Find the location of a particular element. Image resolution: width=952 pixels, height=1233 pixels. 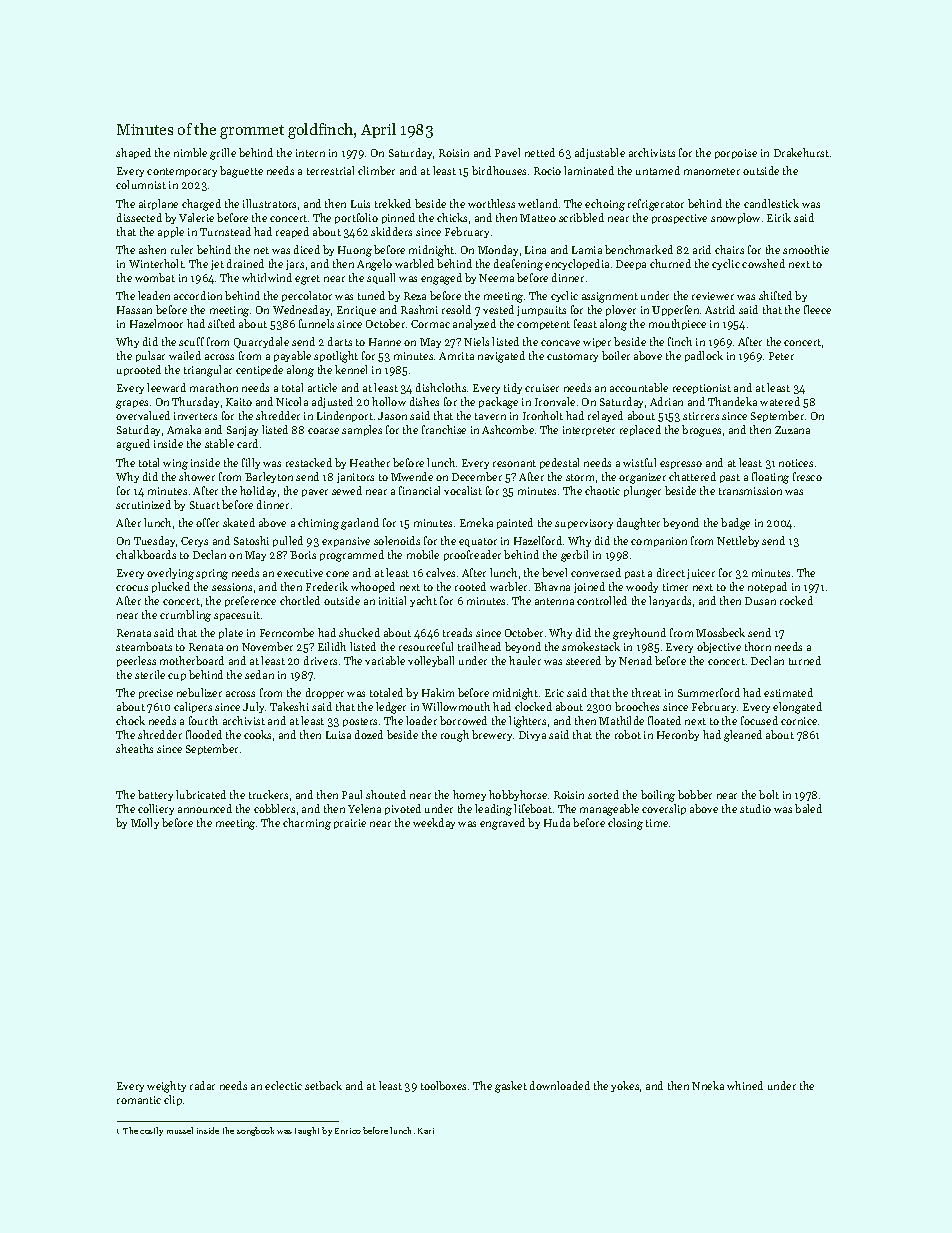

bobber is located at coordinates (695, 794).
